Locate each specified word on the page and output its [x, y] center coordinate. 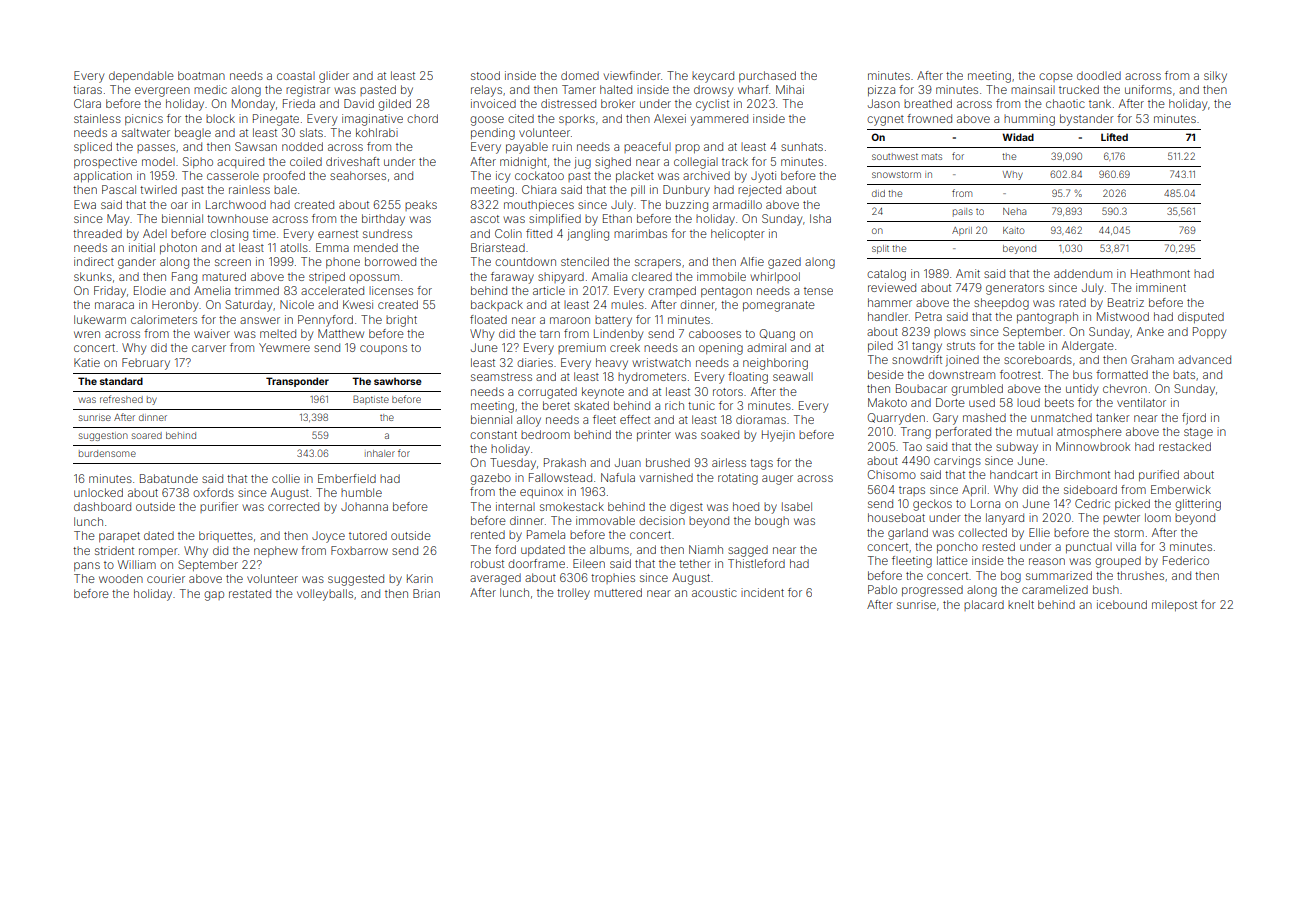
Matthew [341, 333]
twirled [158, 189]
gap [214, 596]
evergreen [162, 92]
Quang [777, 335]
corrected [293, 506]
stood [485, 75]
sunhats [802, 147]
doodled [1099, 75]
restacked [1185, 446]
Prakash [565, 462]
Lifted [1114, 137]
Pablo [882, 589]
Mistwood [1123, 316]
